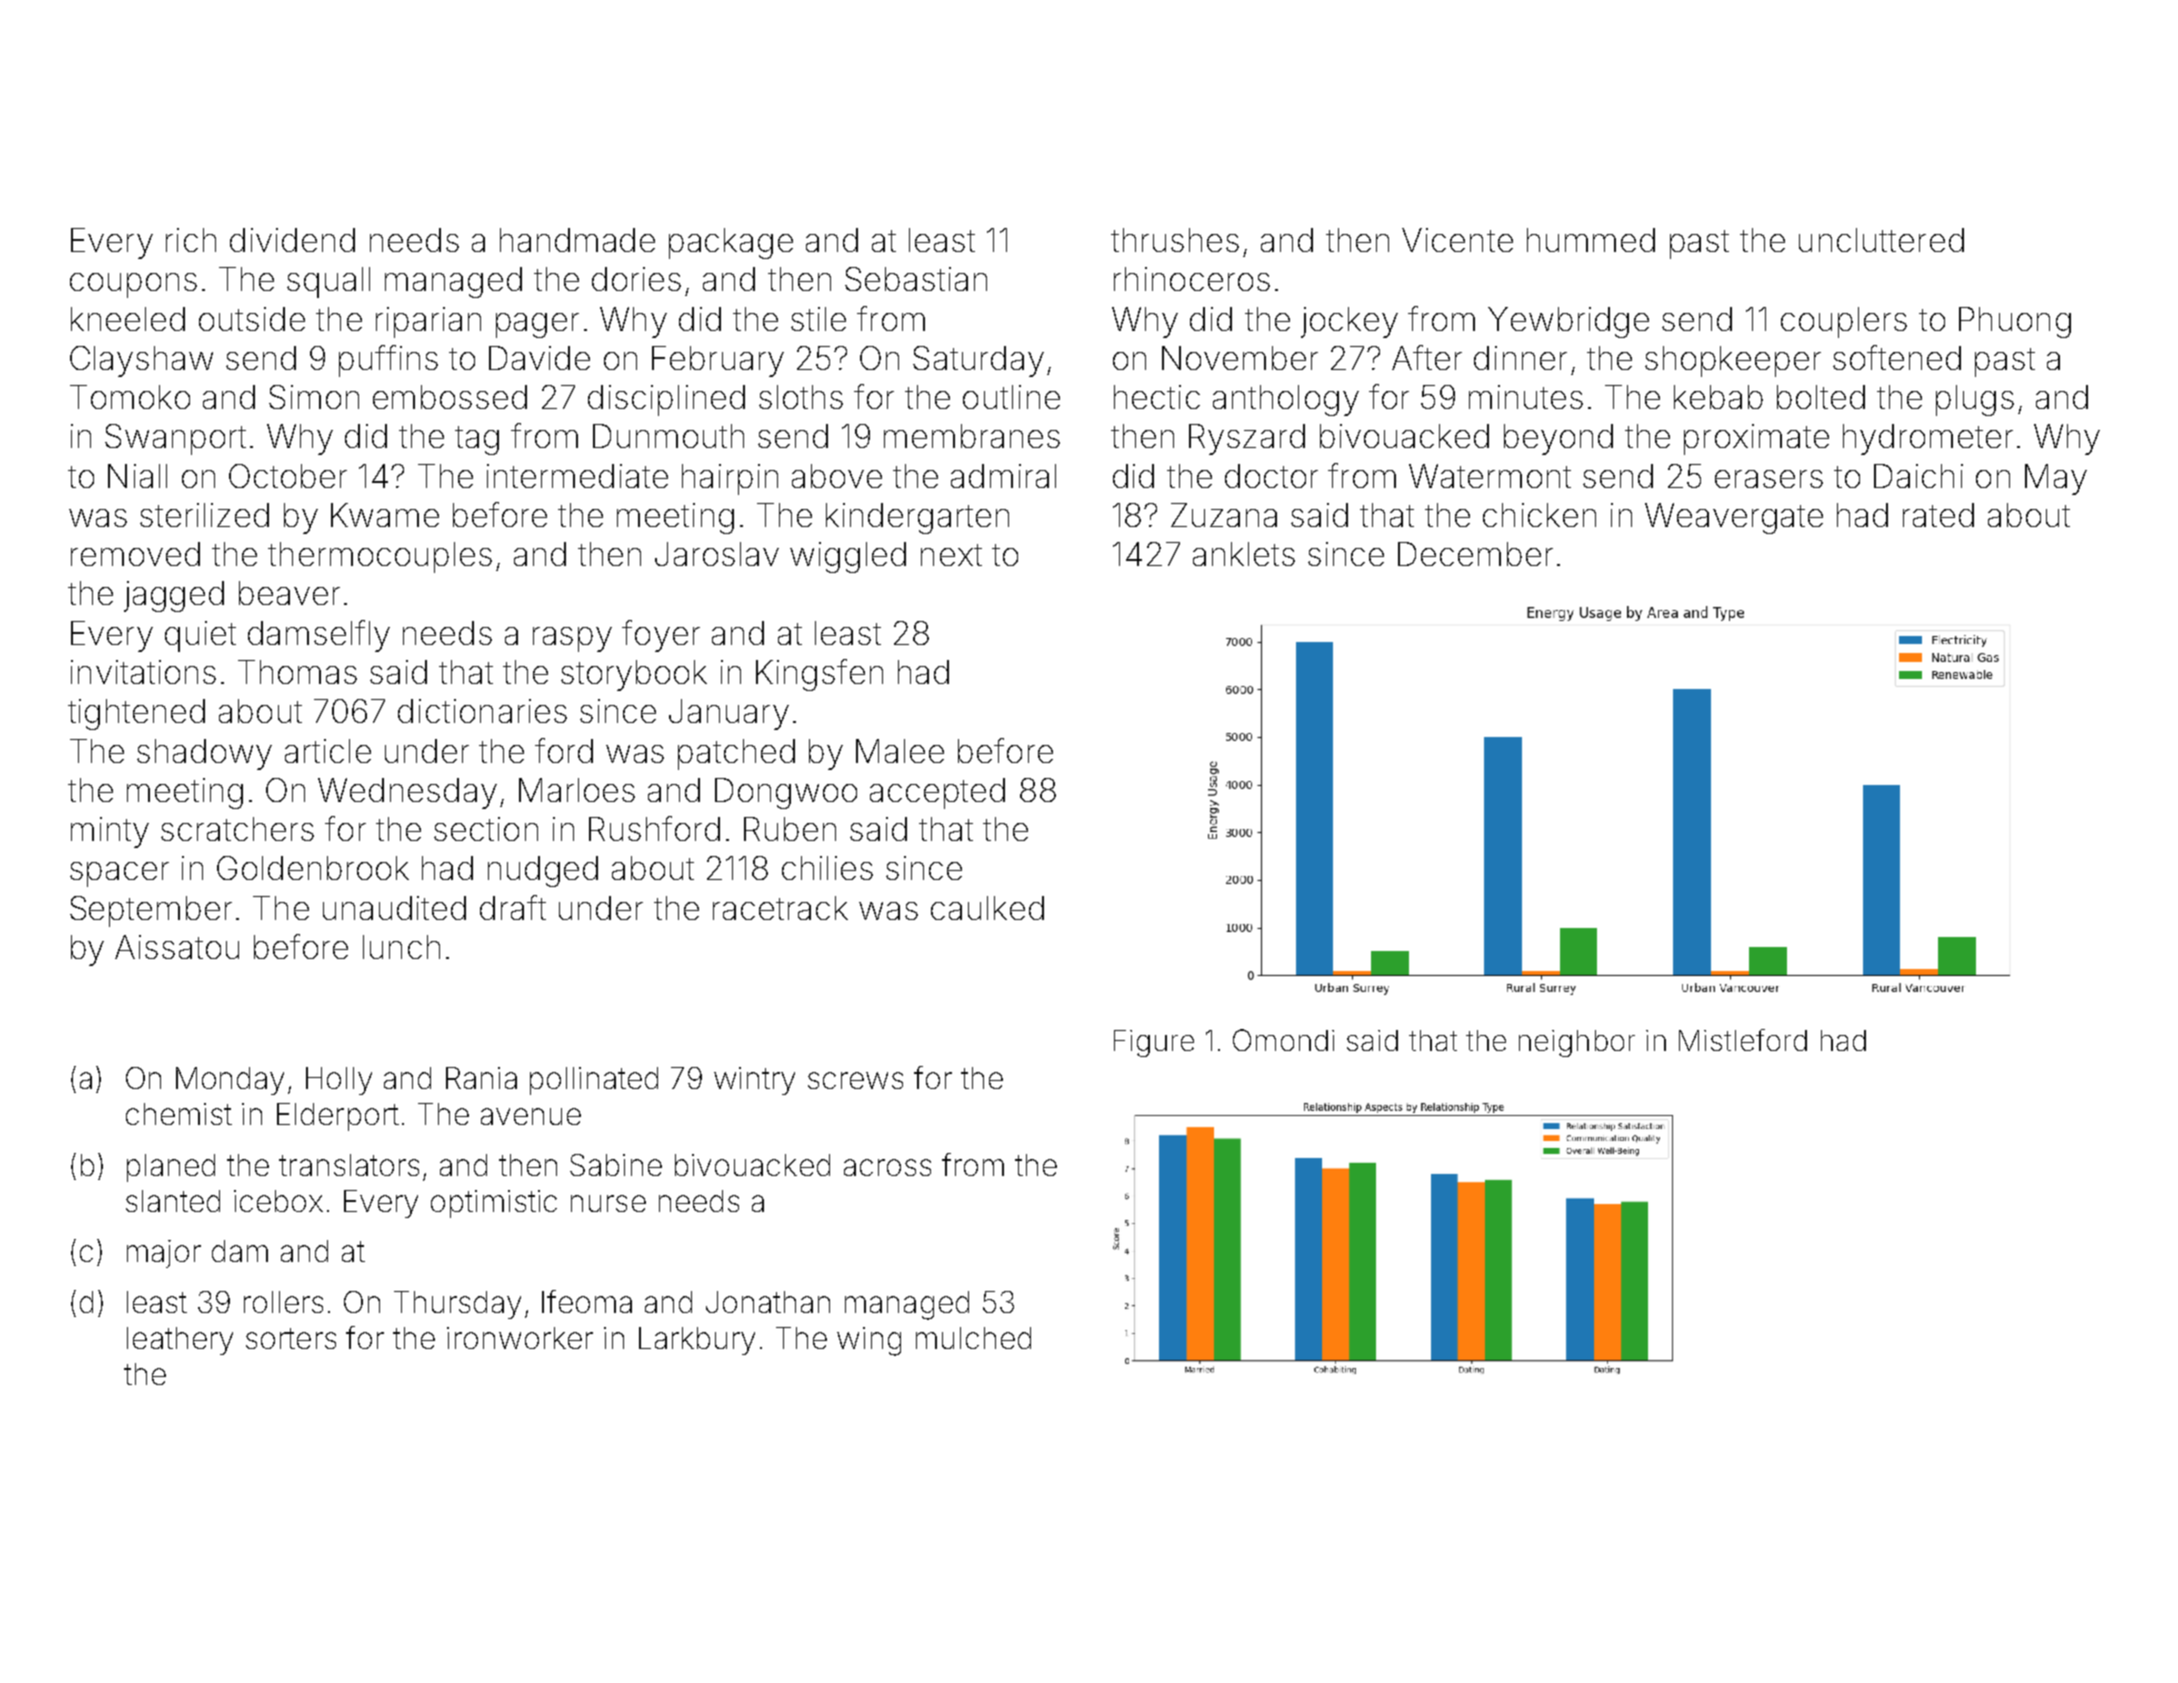 This document has height=1683, width=2178. What do you see at coordinates (987, 908) in the document?
I see `caulked` at bounding box center [987, 908].
